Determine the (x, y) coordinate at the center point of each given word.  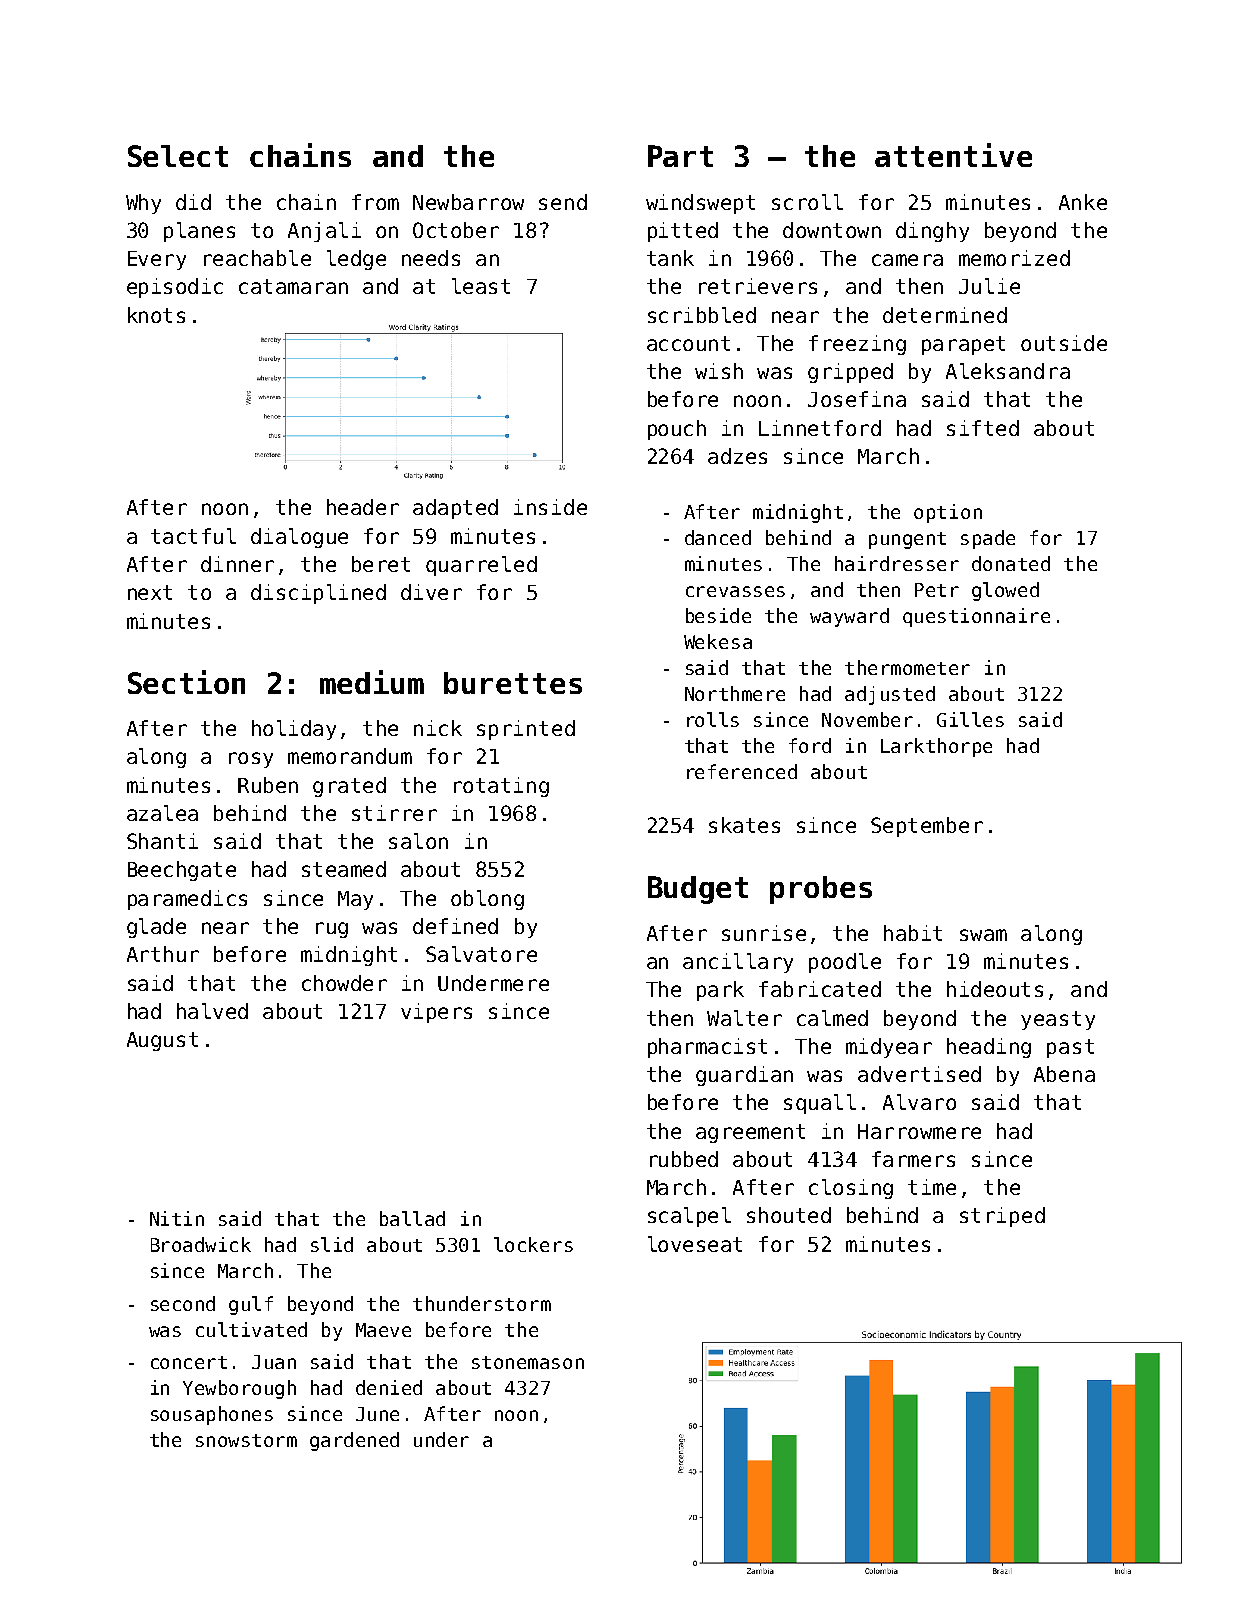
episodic (175, 288)
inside (550, 507)
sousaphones (212, 1415)
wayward (849, 617)
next (150, 592)
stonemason (528, 1362)
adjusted (890, 695)
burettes (513, 683)
